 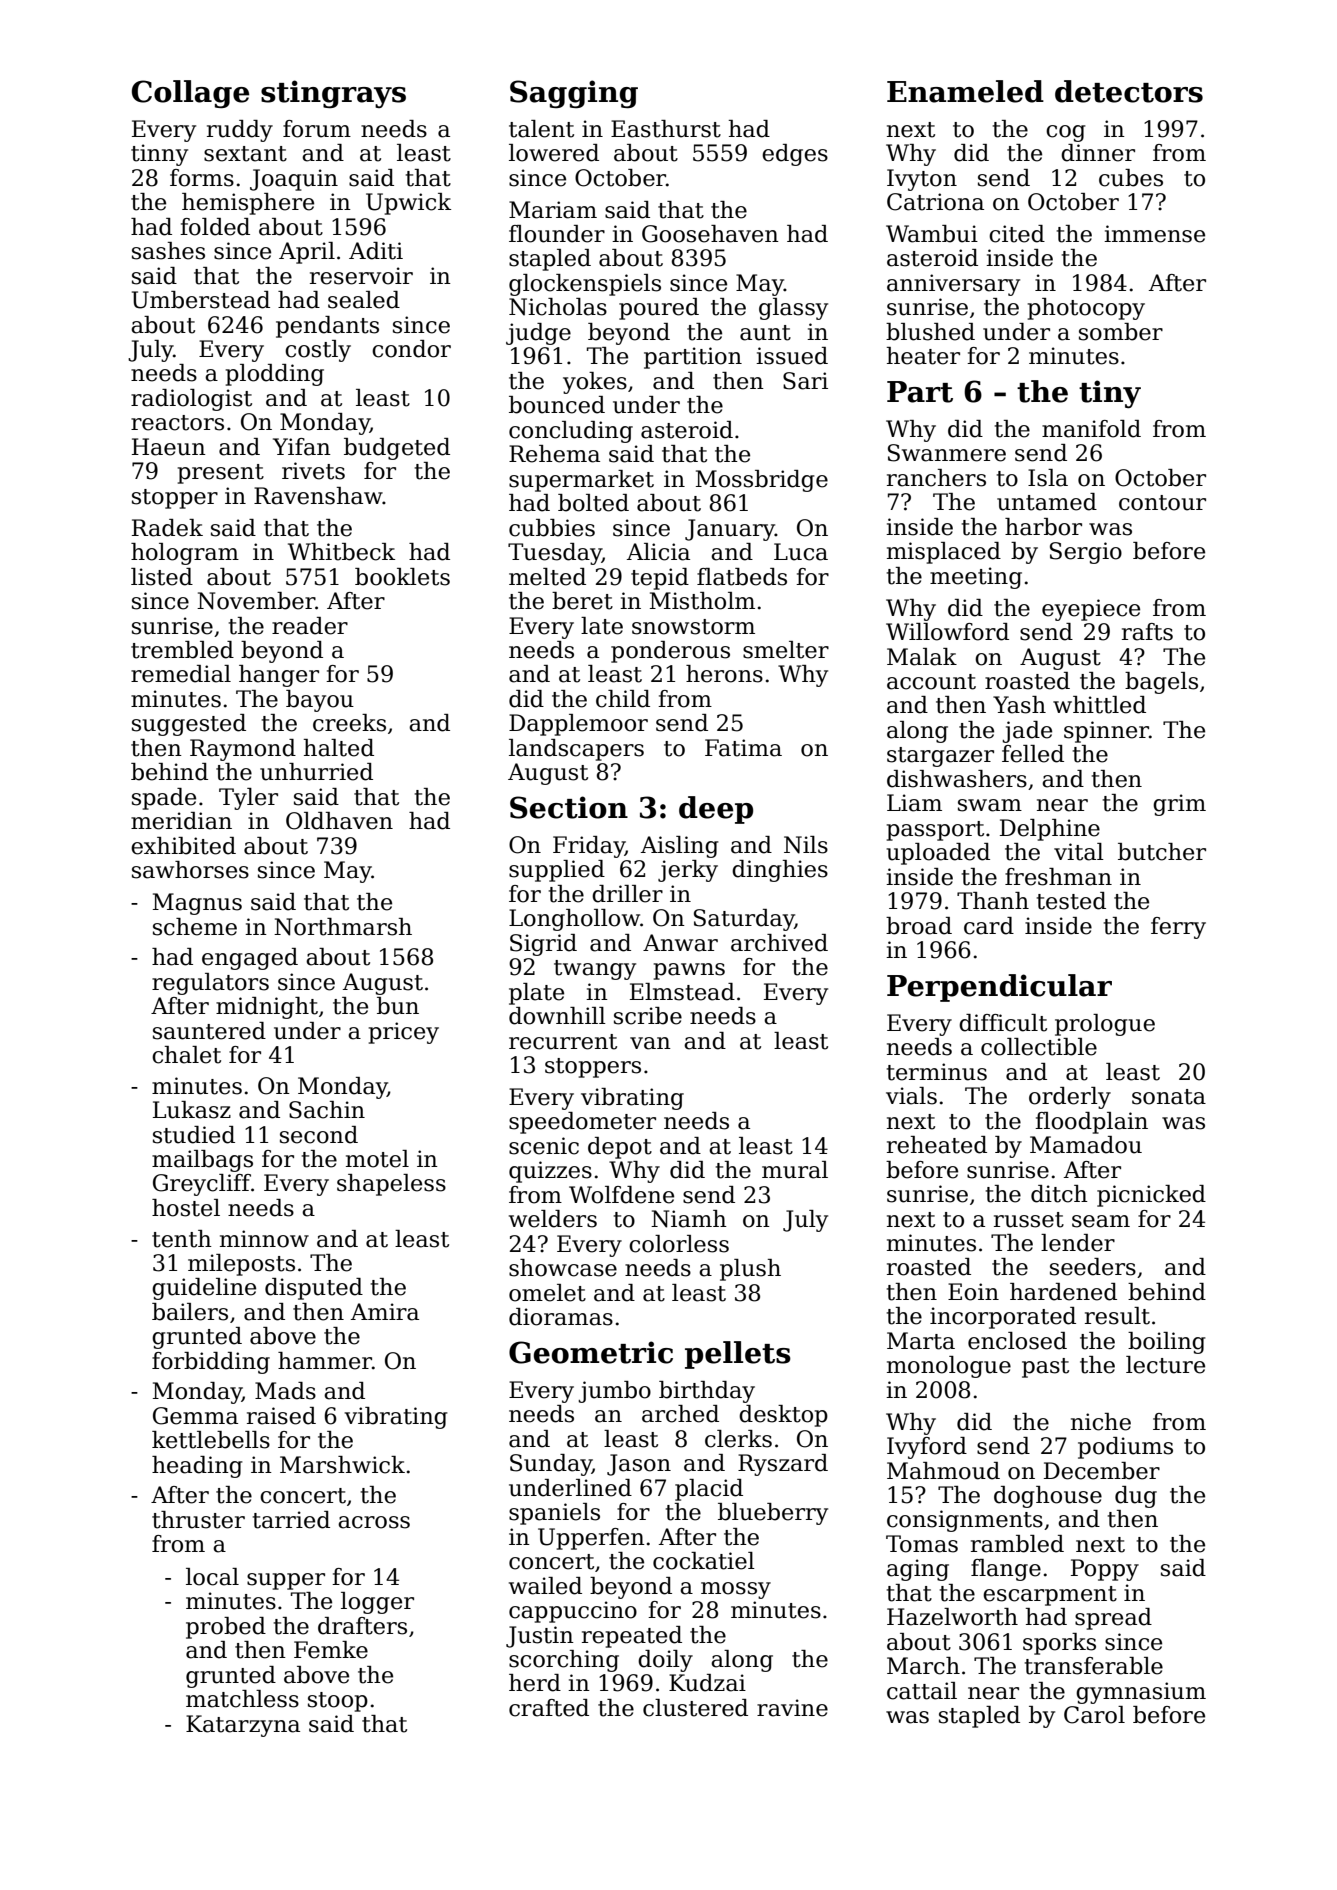 I want to click on dinner, so click(x=1098, y=153).
